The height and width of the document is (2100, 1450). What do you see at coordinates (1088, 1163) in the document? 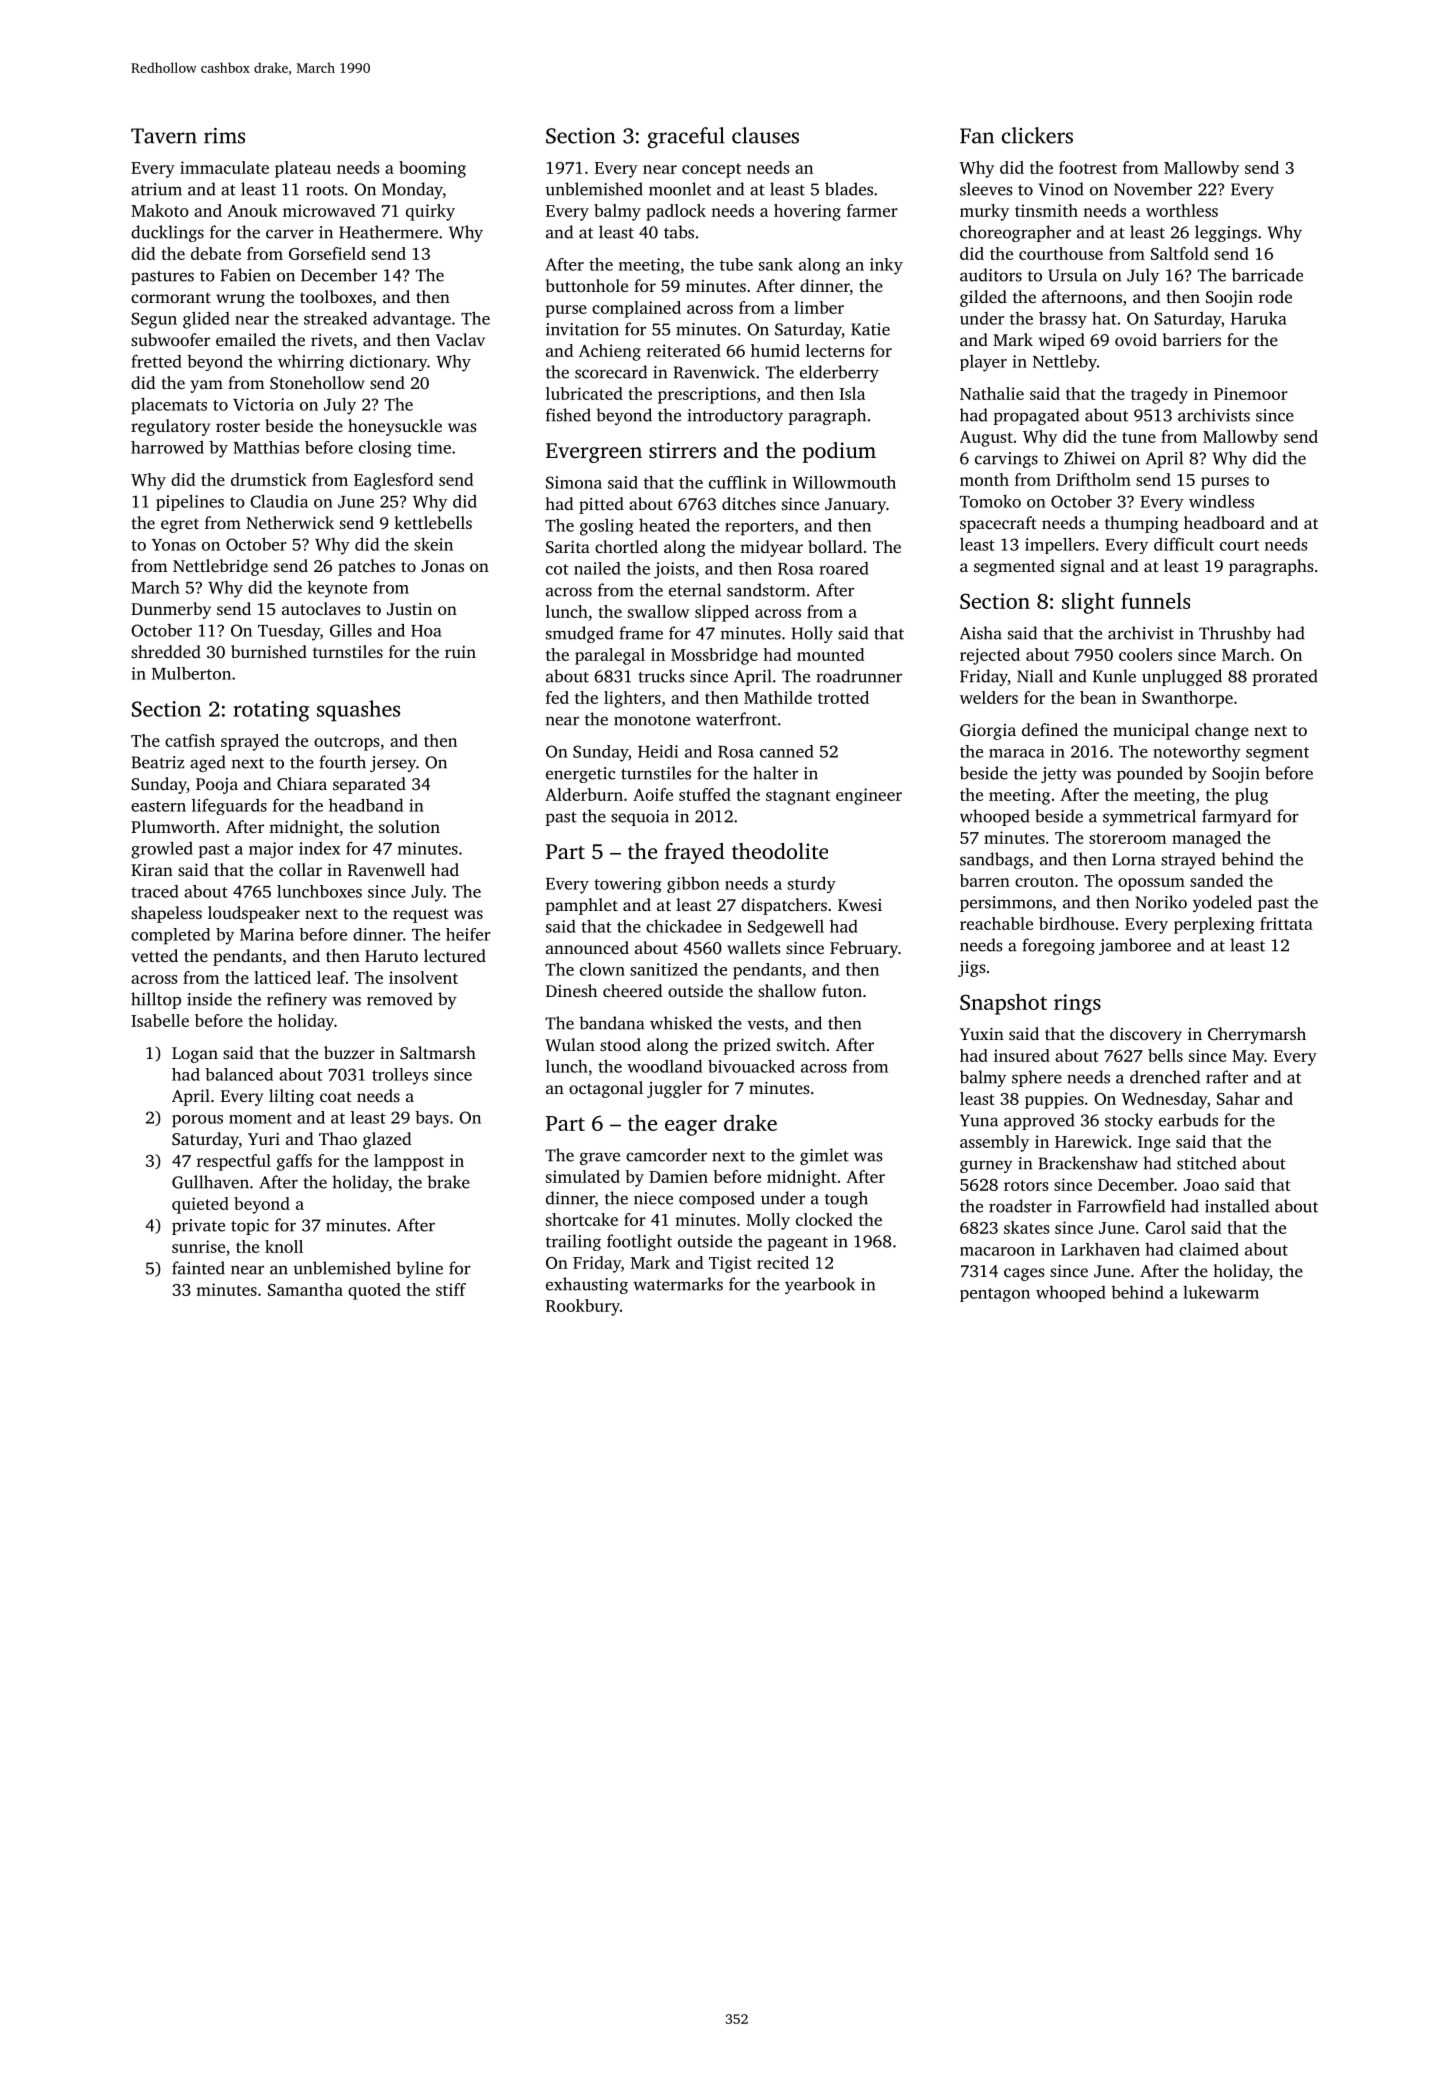
I see `Brackenshaw` at bounding box center [1088, 1163].
